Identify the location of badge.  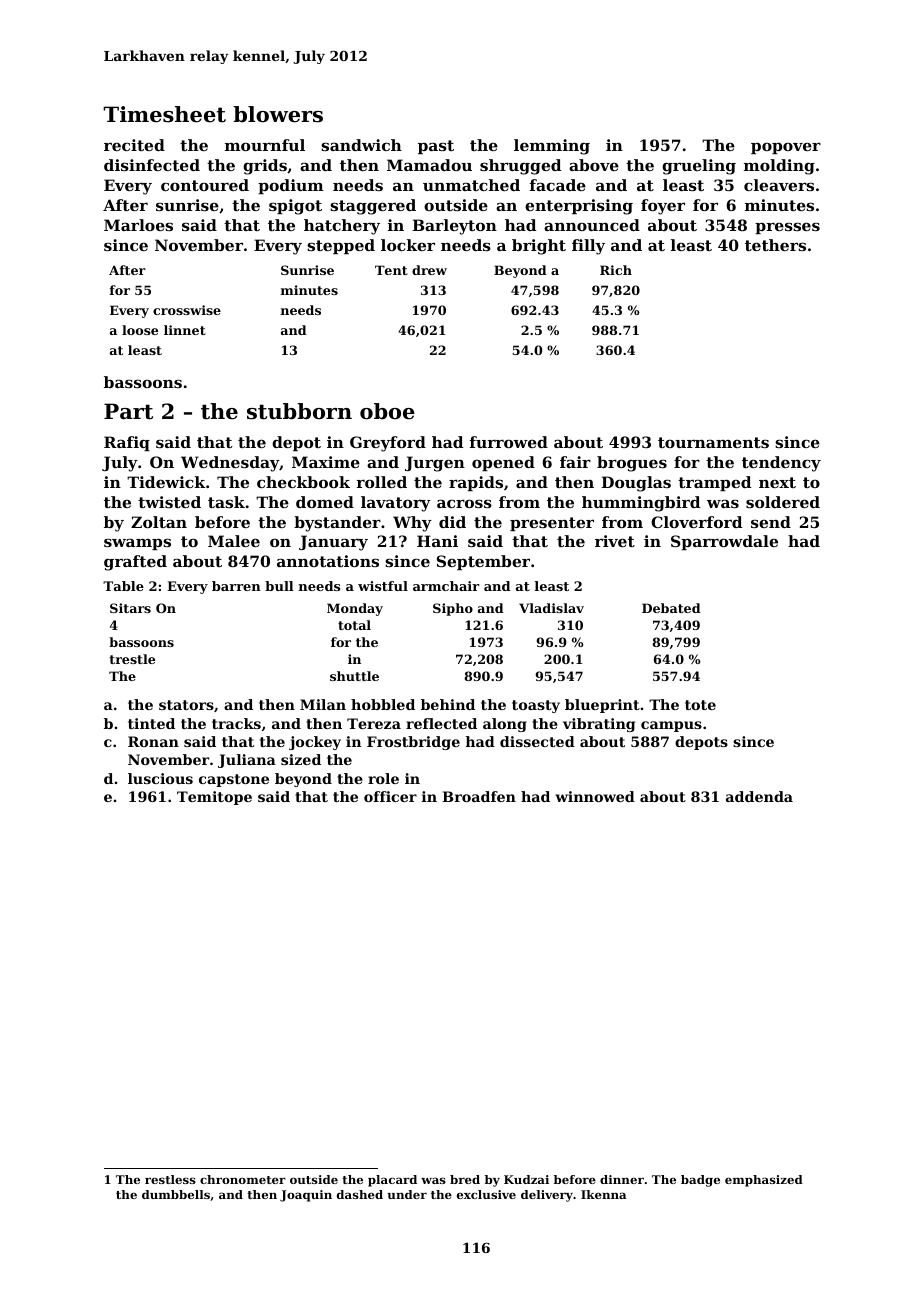
(700, 1181).
